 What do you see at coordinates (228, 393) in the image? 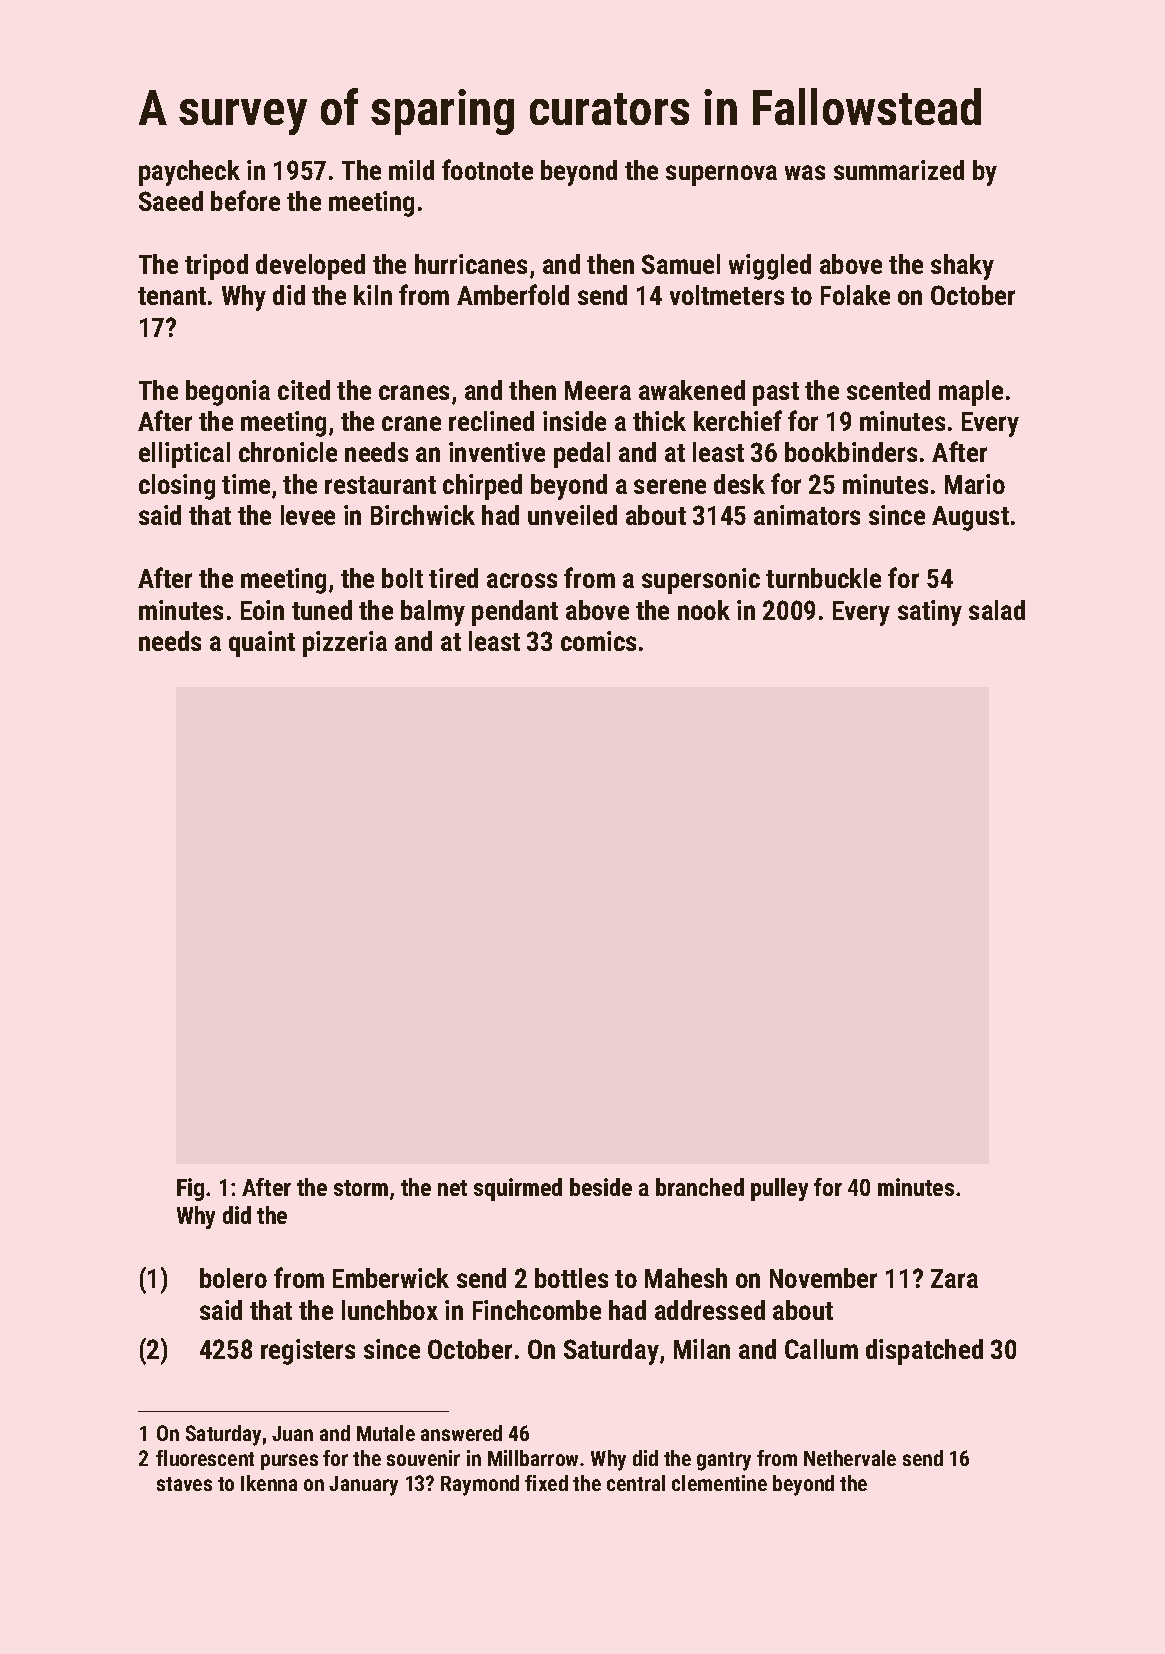
I see `begonia` at bounding box center [228, 393].
